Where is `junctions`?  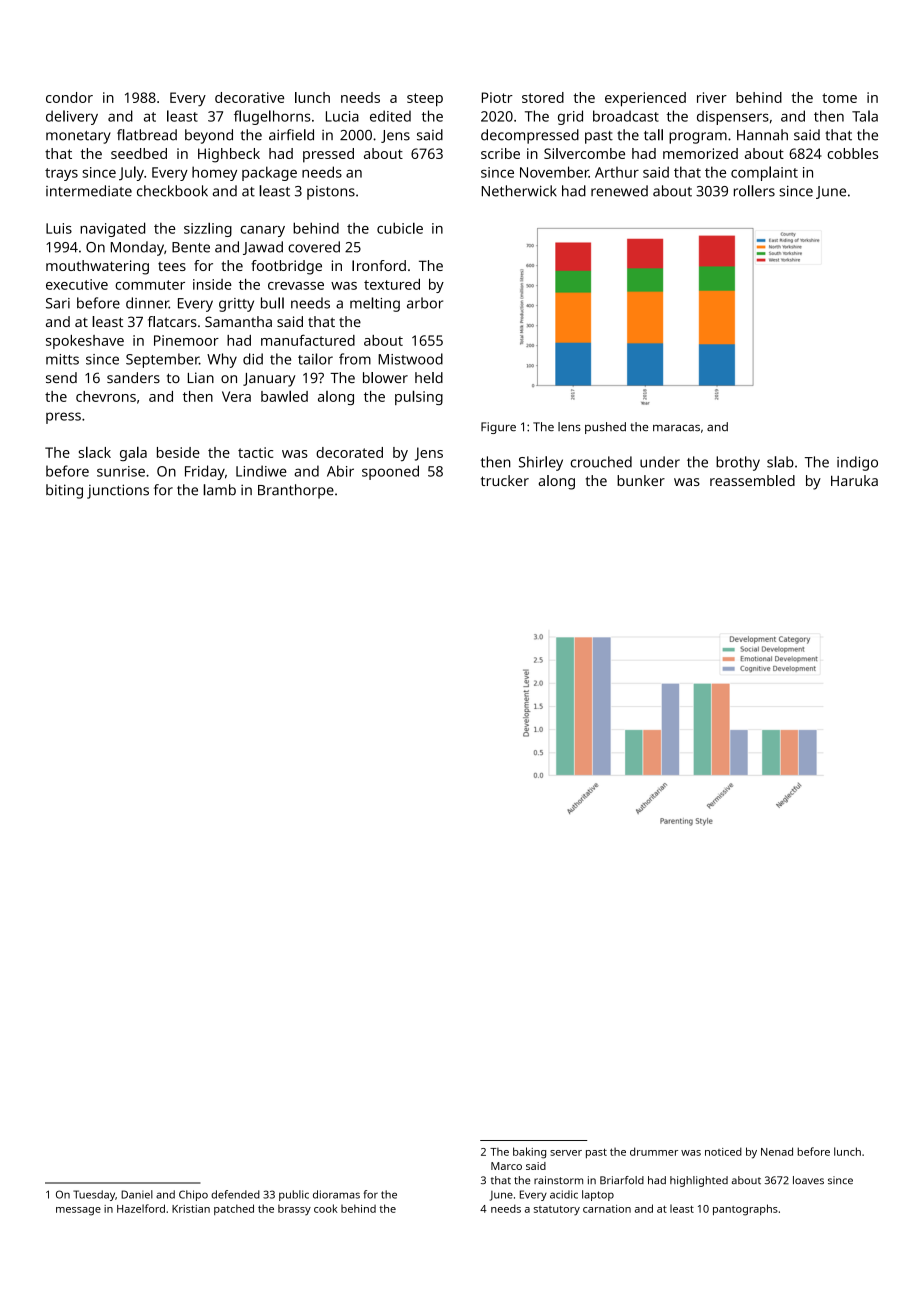 junctions is located at coordinates (118, 491).
